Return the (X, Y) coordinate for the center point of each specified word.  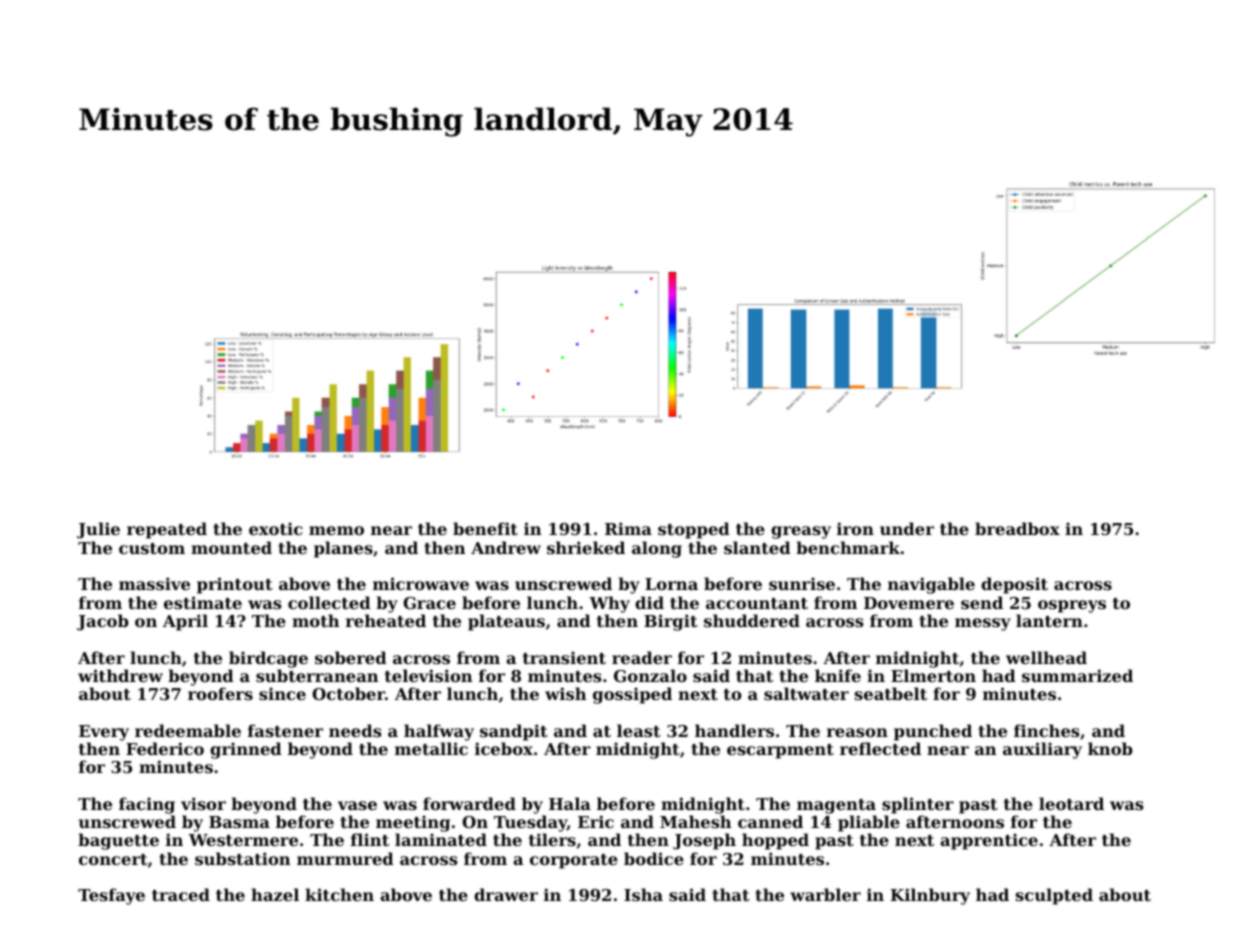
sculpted (1054, 896)
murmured (345, 858)
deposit (1014, 585)
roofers (220, 693)
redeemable (188, 730)
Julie (98, 530)
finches (1047, 730)
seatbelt (891, 693)
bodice (654, 858)
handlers (734, 730)
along (657, 549)
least (639, 730)
